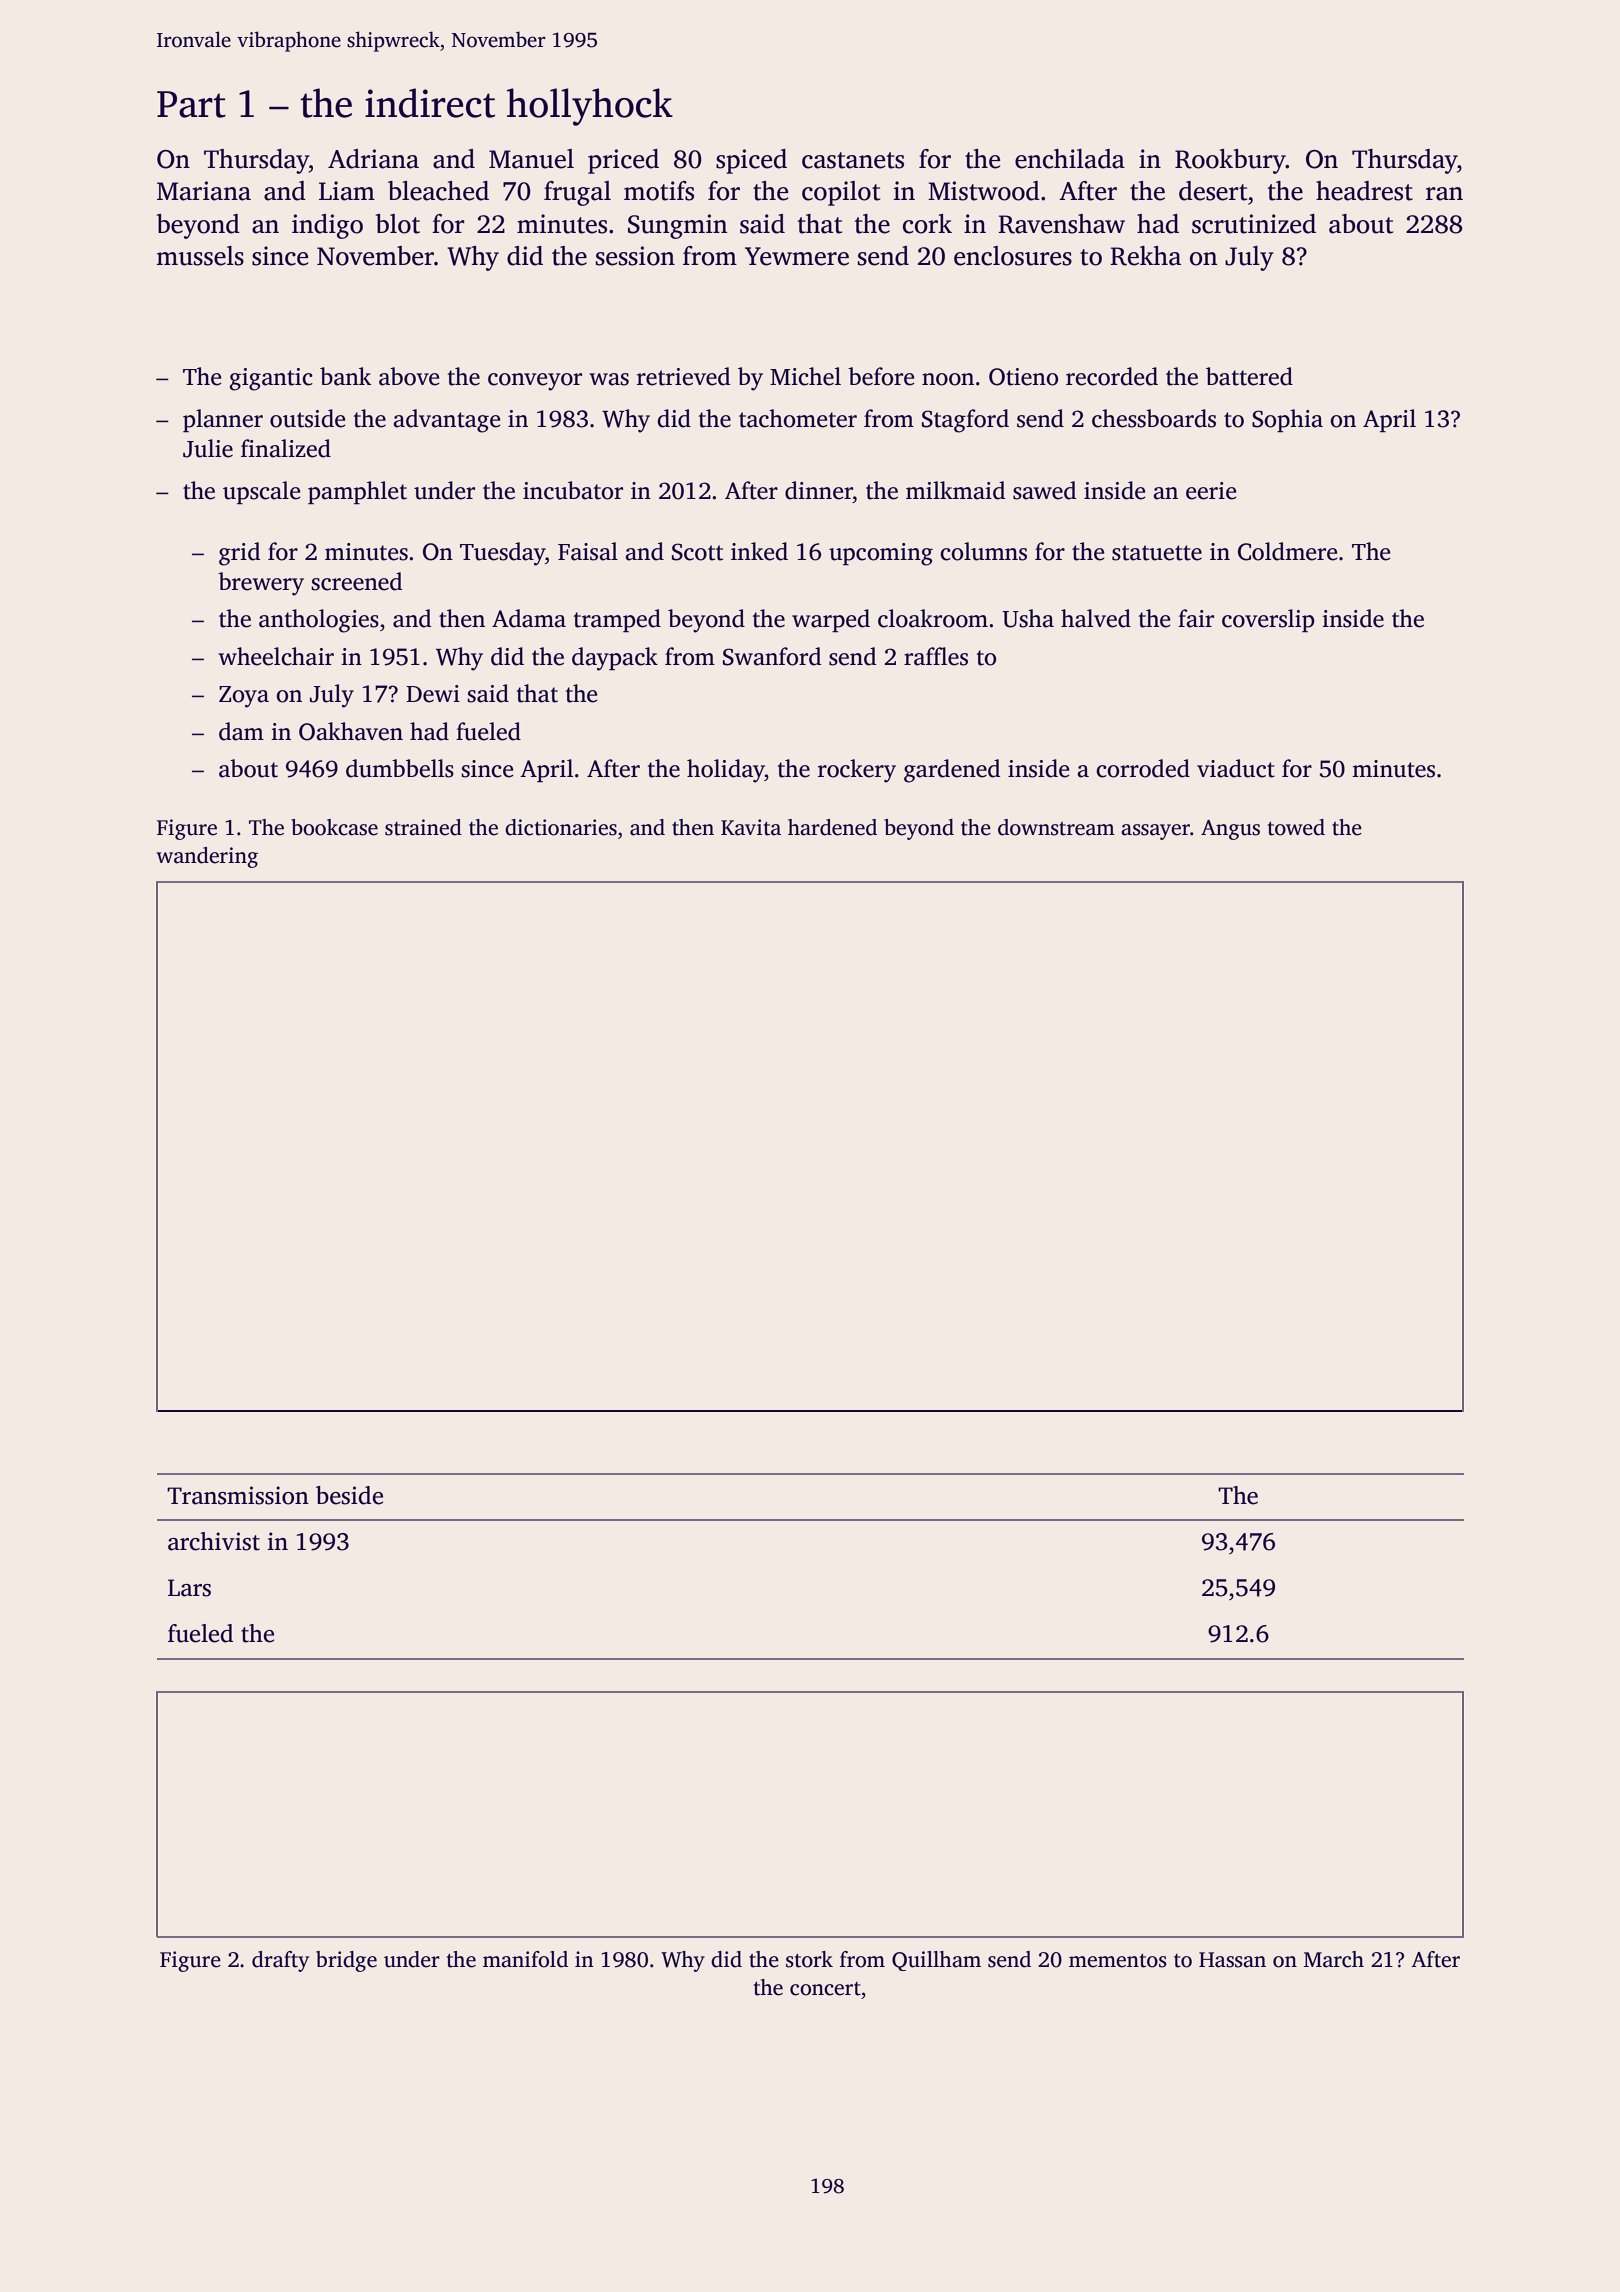 The image size is (1620, 2292). What do you see at coordinates (207, 857) in the screenshot?
I see `wandering` at bounding box center [207, 857].
